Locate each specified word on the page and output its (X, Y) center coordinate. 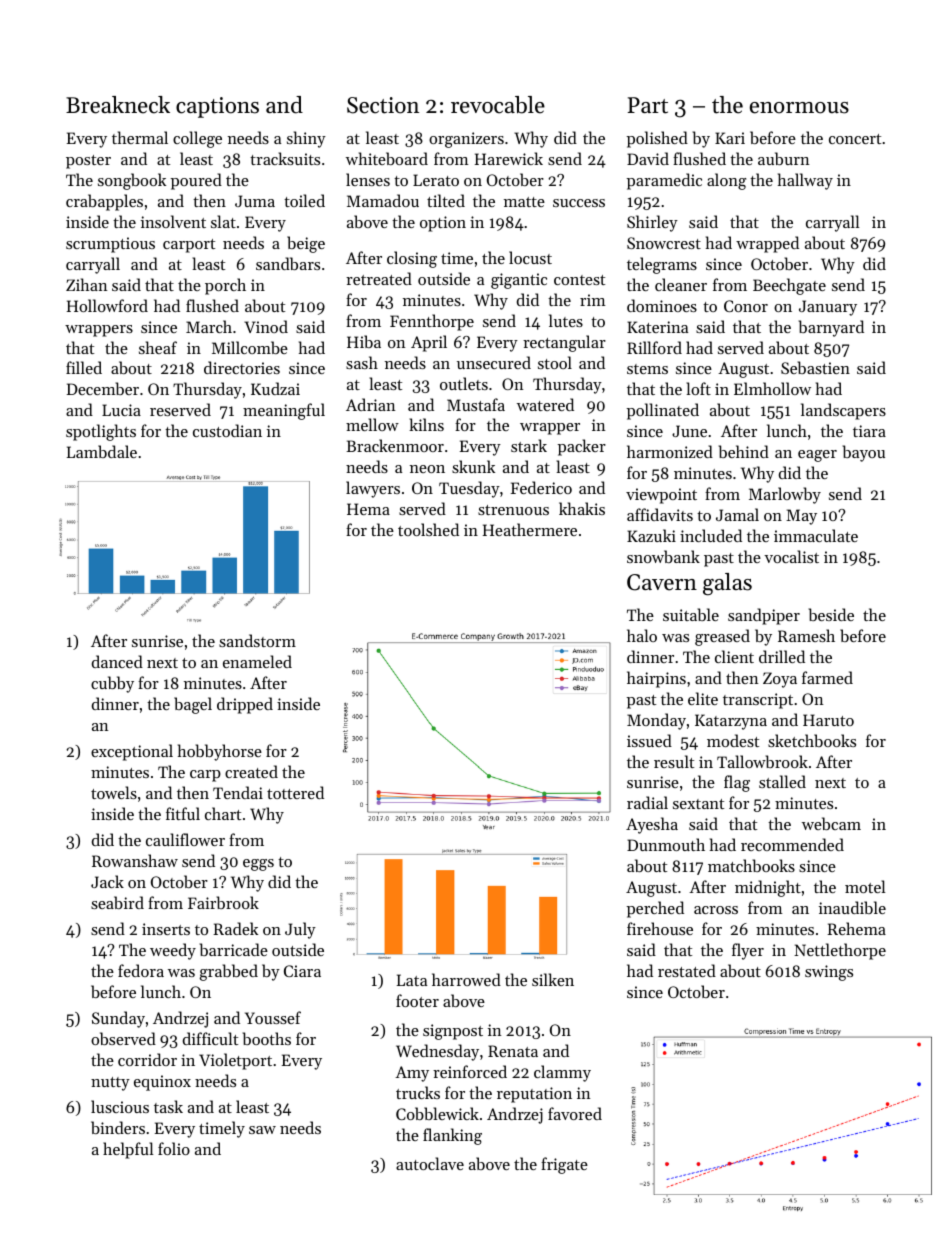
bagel (193, 705)
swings (829, 973)
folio (174, 1148)
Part (648, 105)
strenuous (513, 510)
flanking (452, 1136)
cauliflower (185, 839)
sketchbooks (812, 740)
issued (649, 740)
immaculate (816, 535)
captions (217, 107)
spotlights (101, 432)
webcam (831, 823)
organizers (466, 140)
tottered (295, 792)
